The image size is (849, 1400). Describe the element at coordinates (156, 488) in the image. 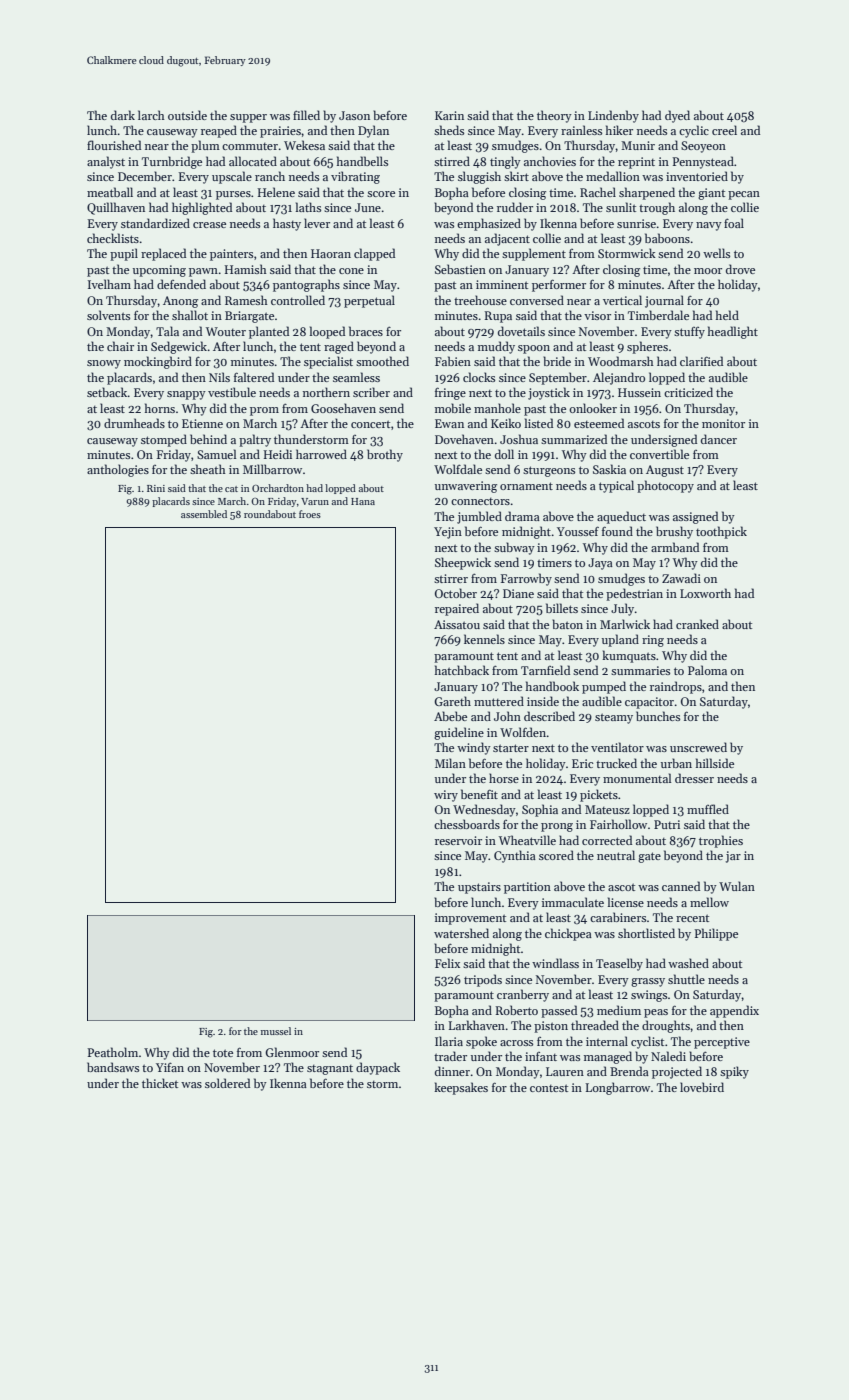

I see `Rini` at that location.
